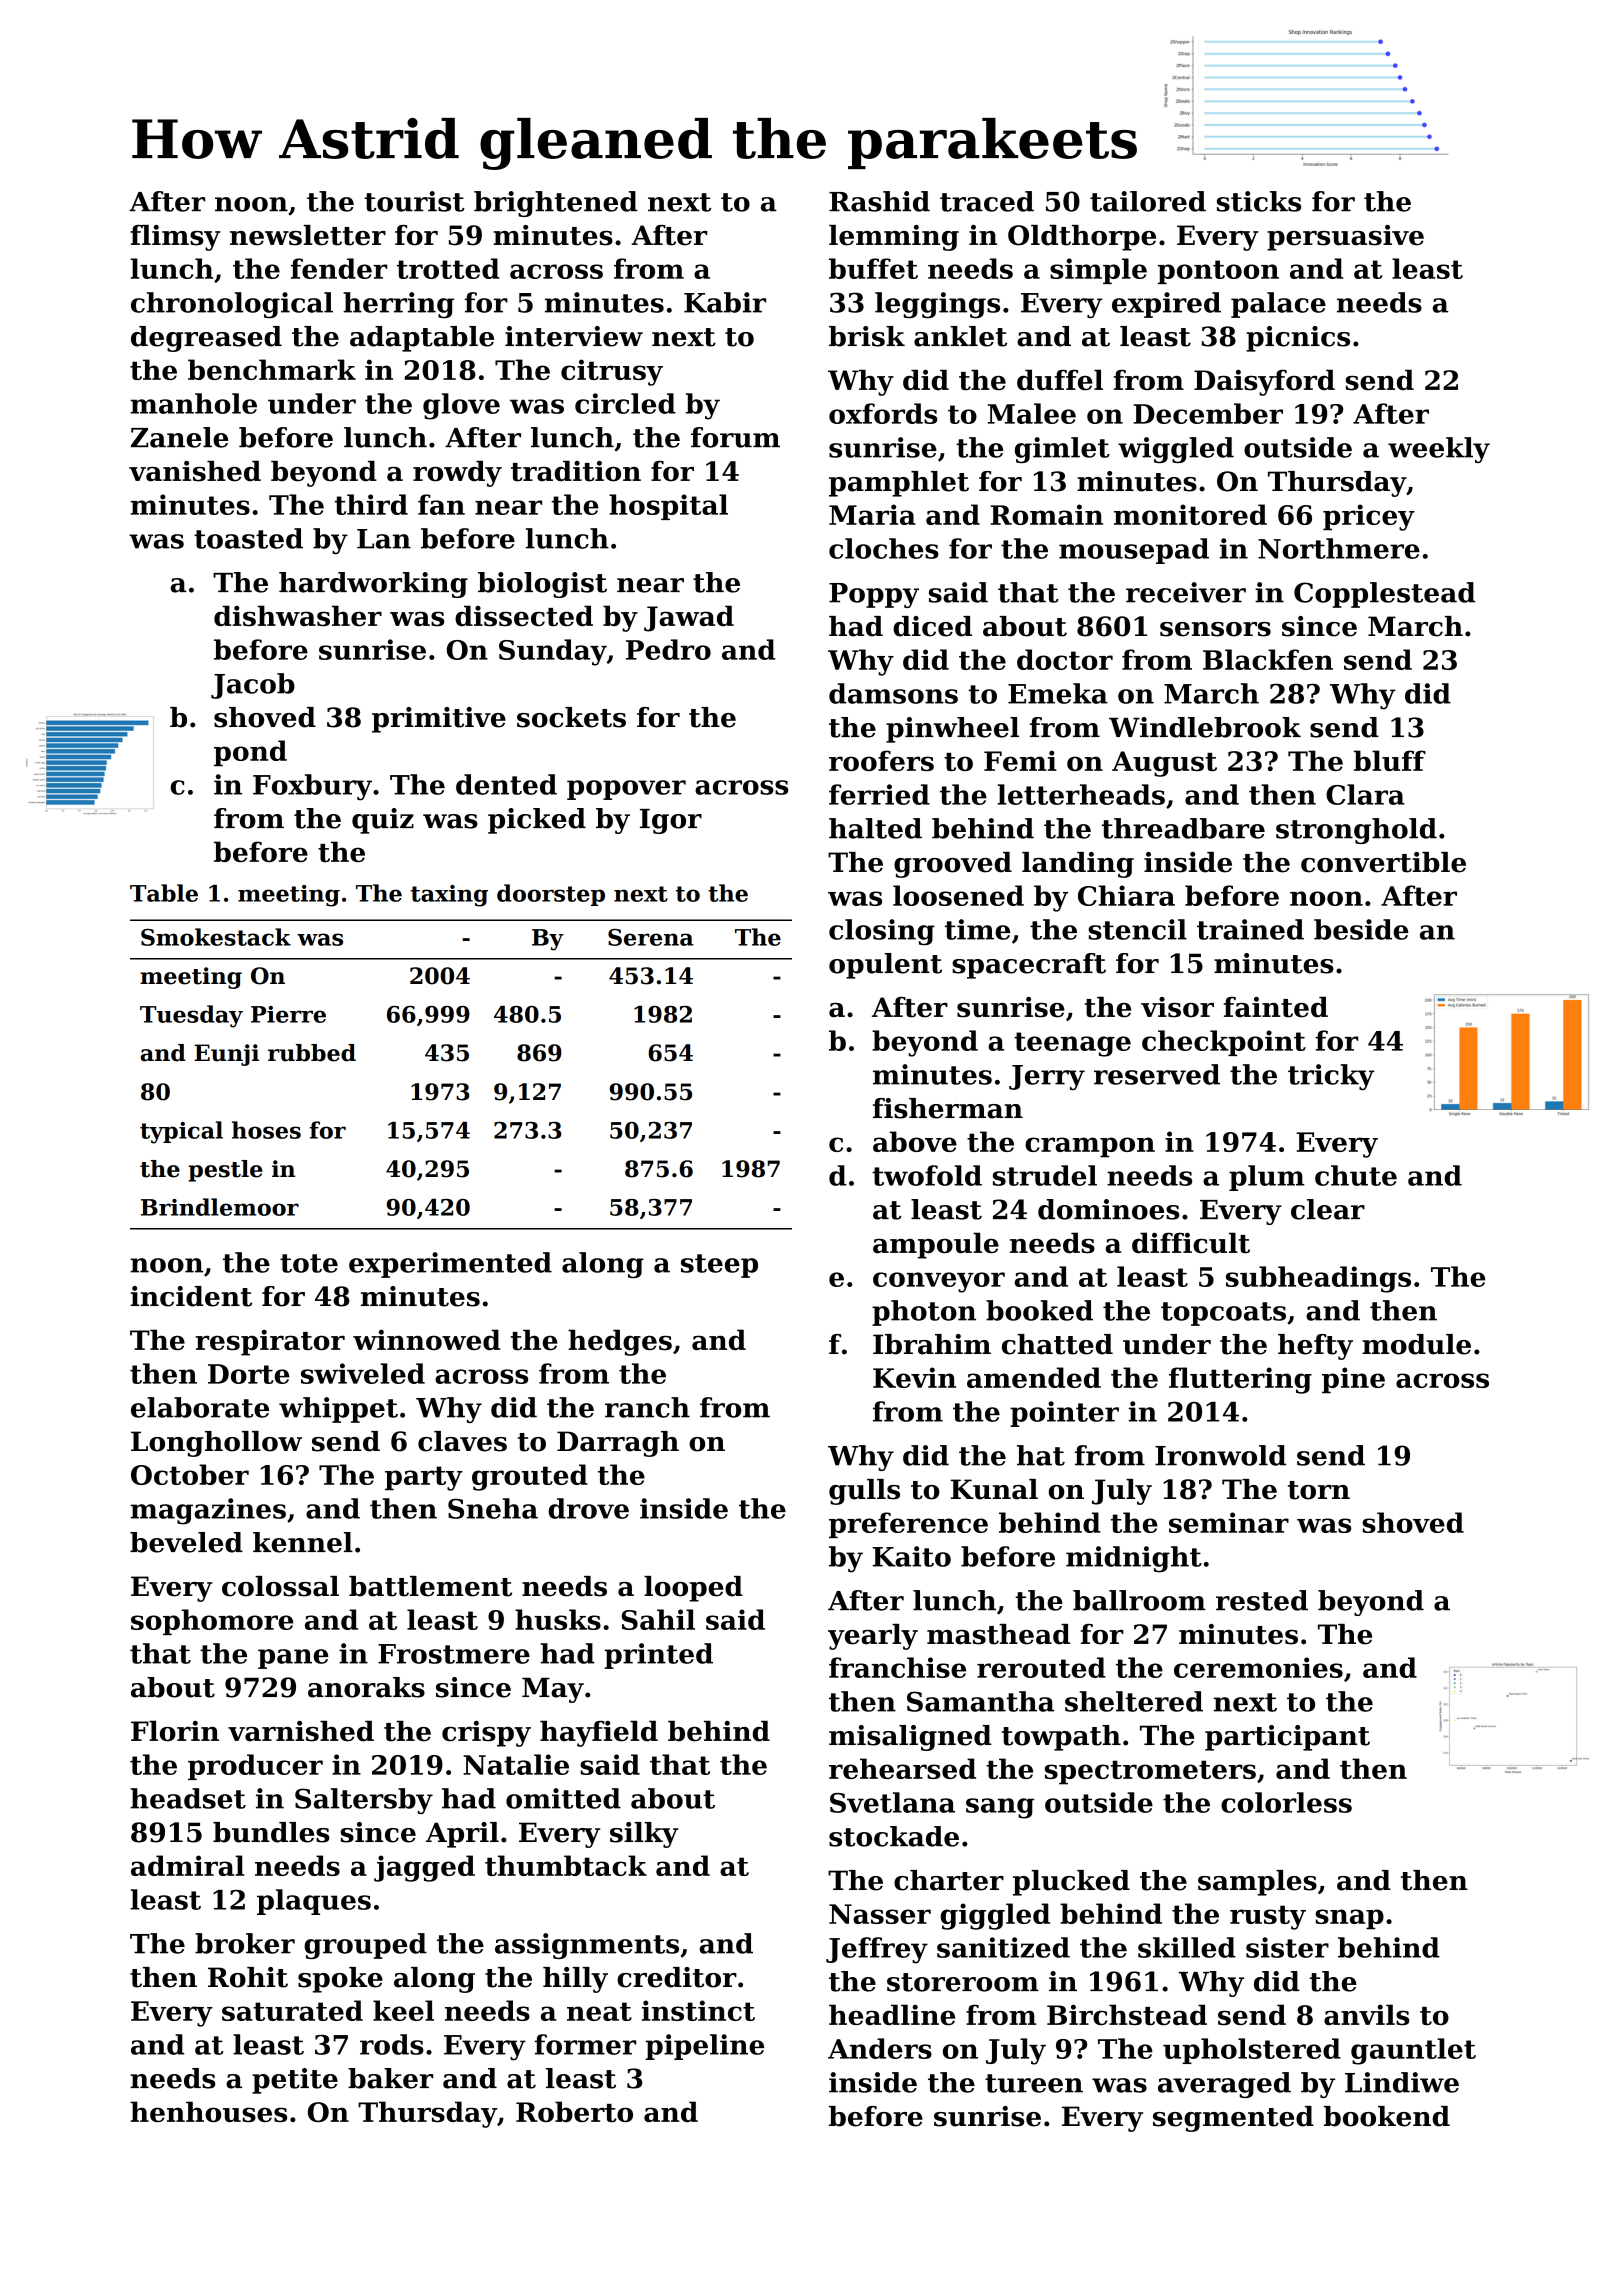 This image has height=2292, width=1620. What do you see at coordinates (1345, 238) in the image?
I see `persuasive` at bounding box center [1345, 238].
